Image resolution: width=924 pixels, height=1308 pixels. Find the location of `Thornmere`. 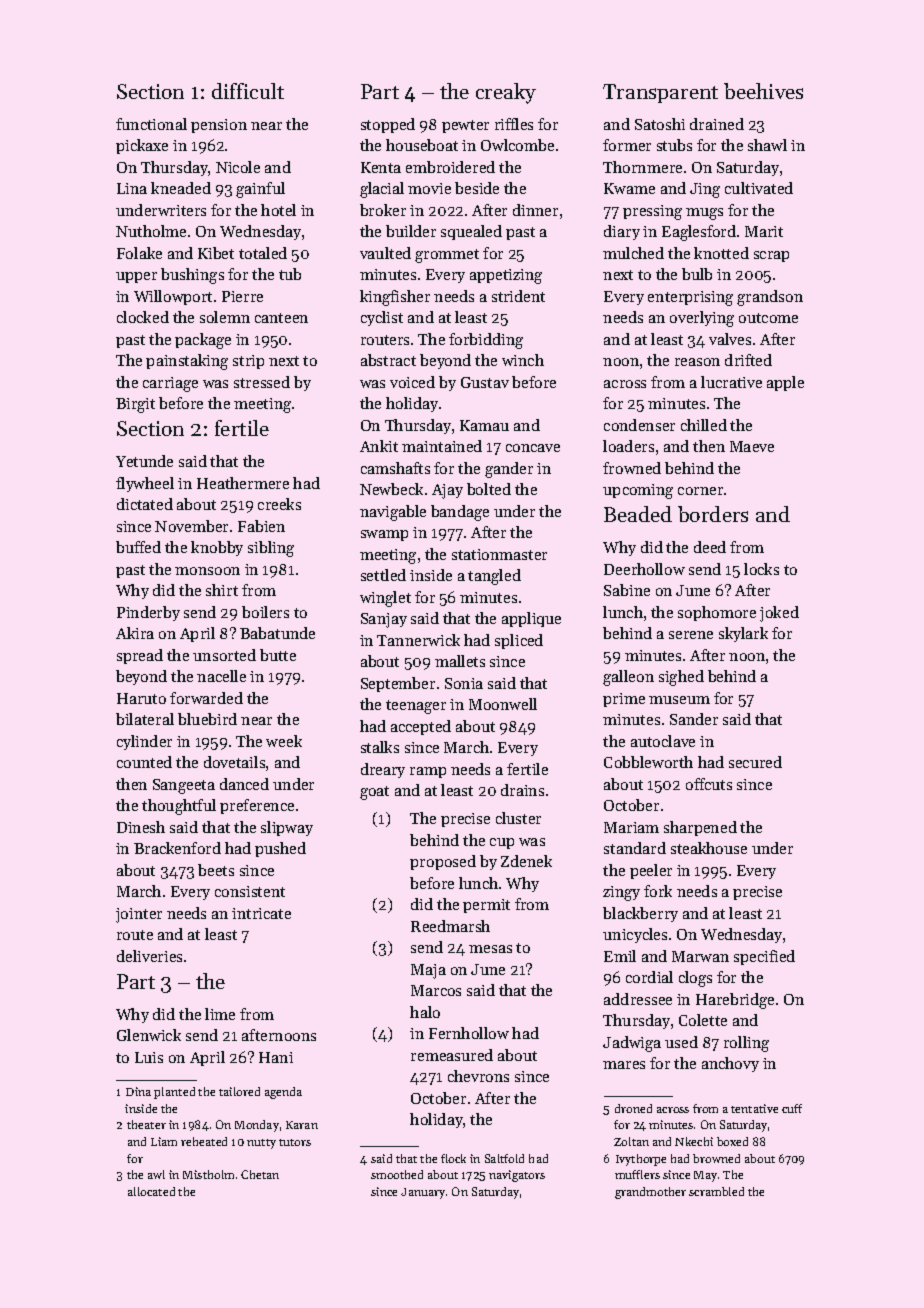

Thornmere is located at coordinates (642, 167).
